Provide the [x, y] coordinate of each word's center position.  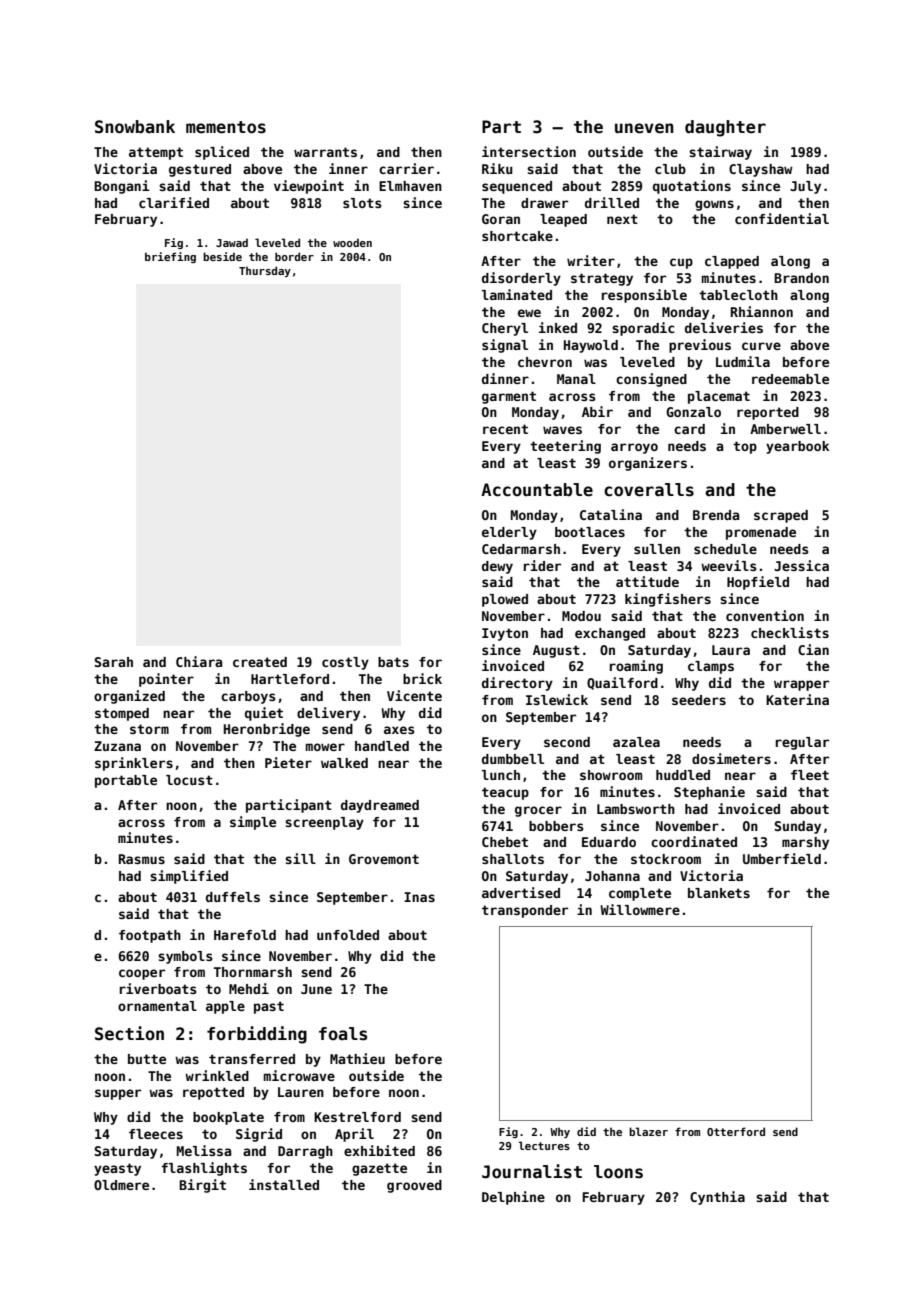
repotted [213, 1093]
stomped [122, 714]
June [316, 989]
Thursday [265, 271]
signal [505, 346]
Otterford [736, 1131]
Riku [497, 168]
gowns [714, 205]
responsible [644, 296]
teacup [505, 793]
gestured [200, 170]
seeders [699, 700]
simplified [189, 877]
